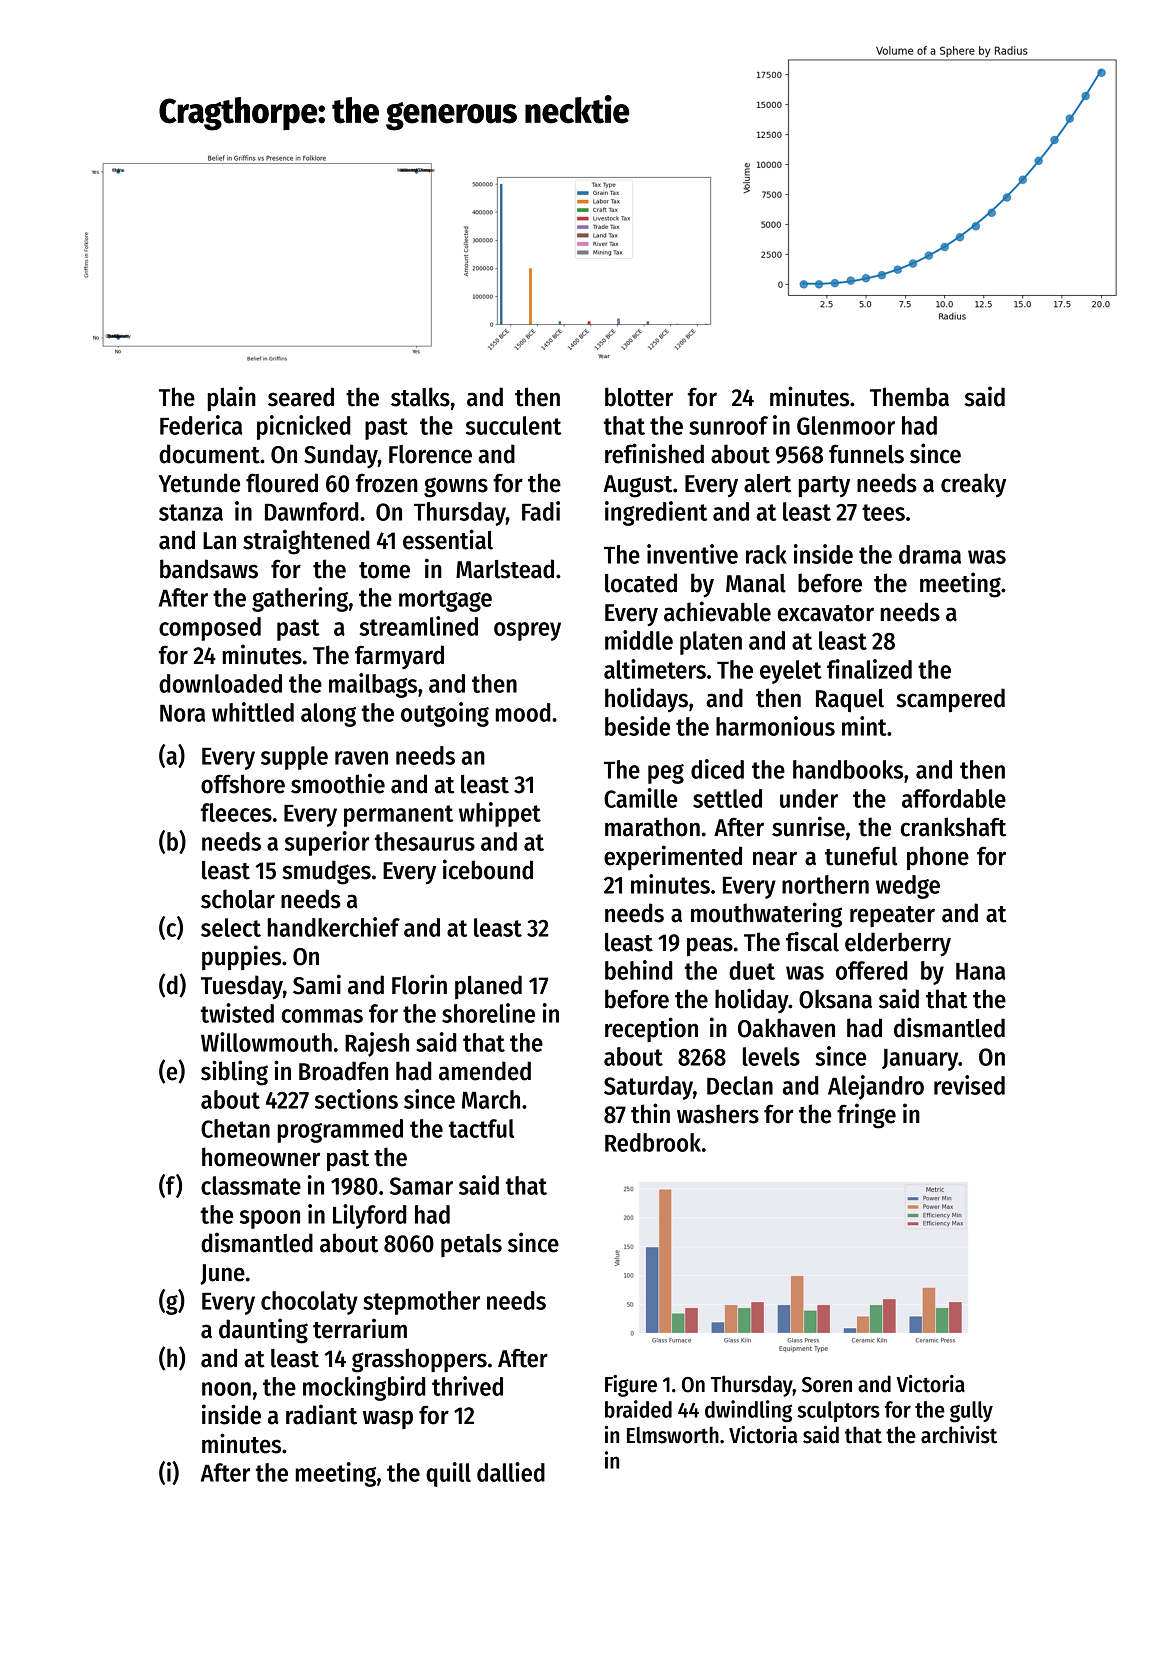 This page has width=1165, height=1654. What do you see at coordinates (812, 941) in the page?
I see `fiscal` at bounding box center [812, 941].
